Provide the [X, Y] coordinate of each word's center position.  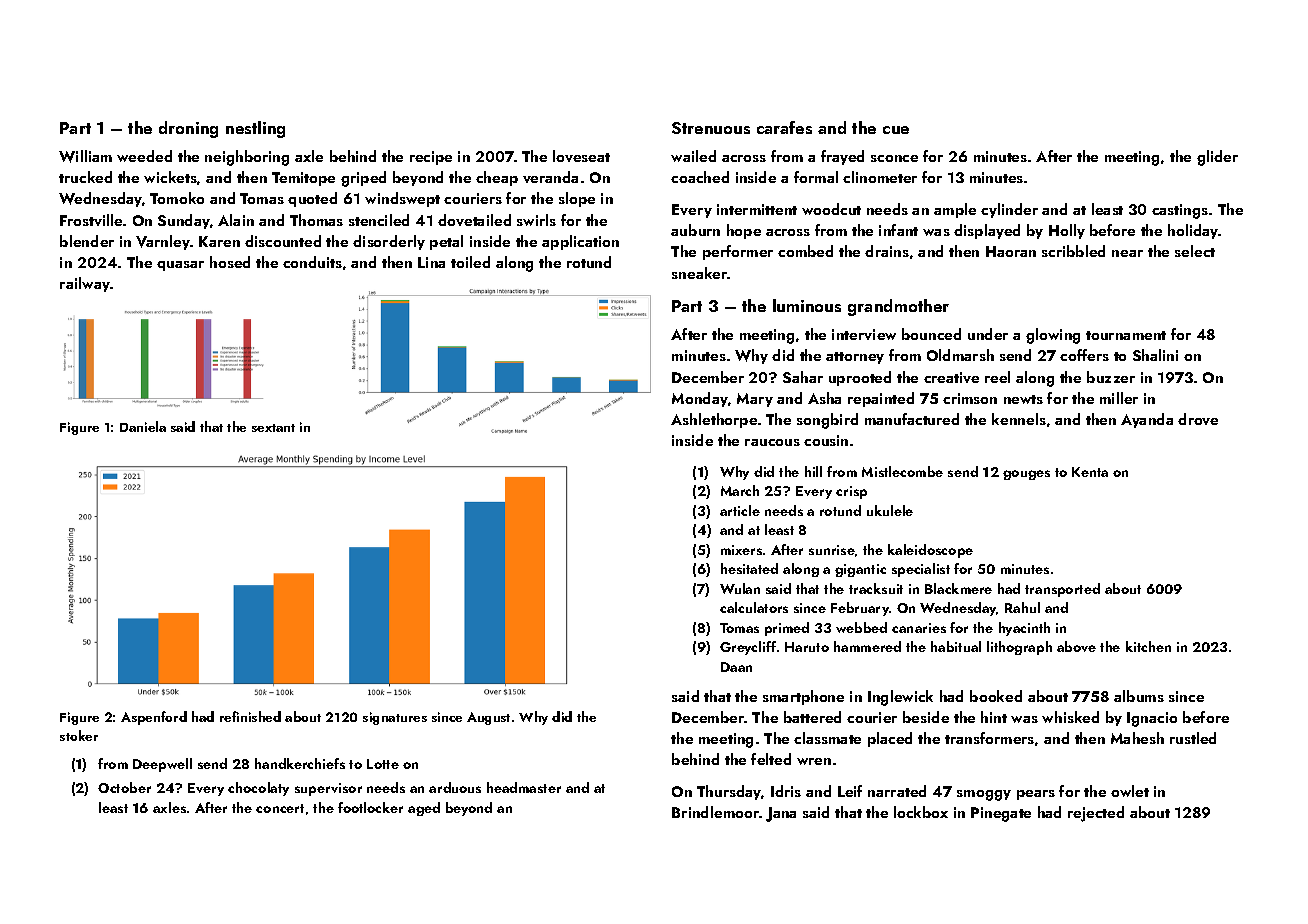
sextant [273, 428]
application [580, 242]
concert [280, 808]
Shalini [1155, 355]
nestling [255, 129]
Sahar [803, 377]
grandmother [898, 307]
